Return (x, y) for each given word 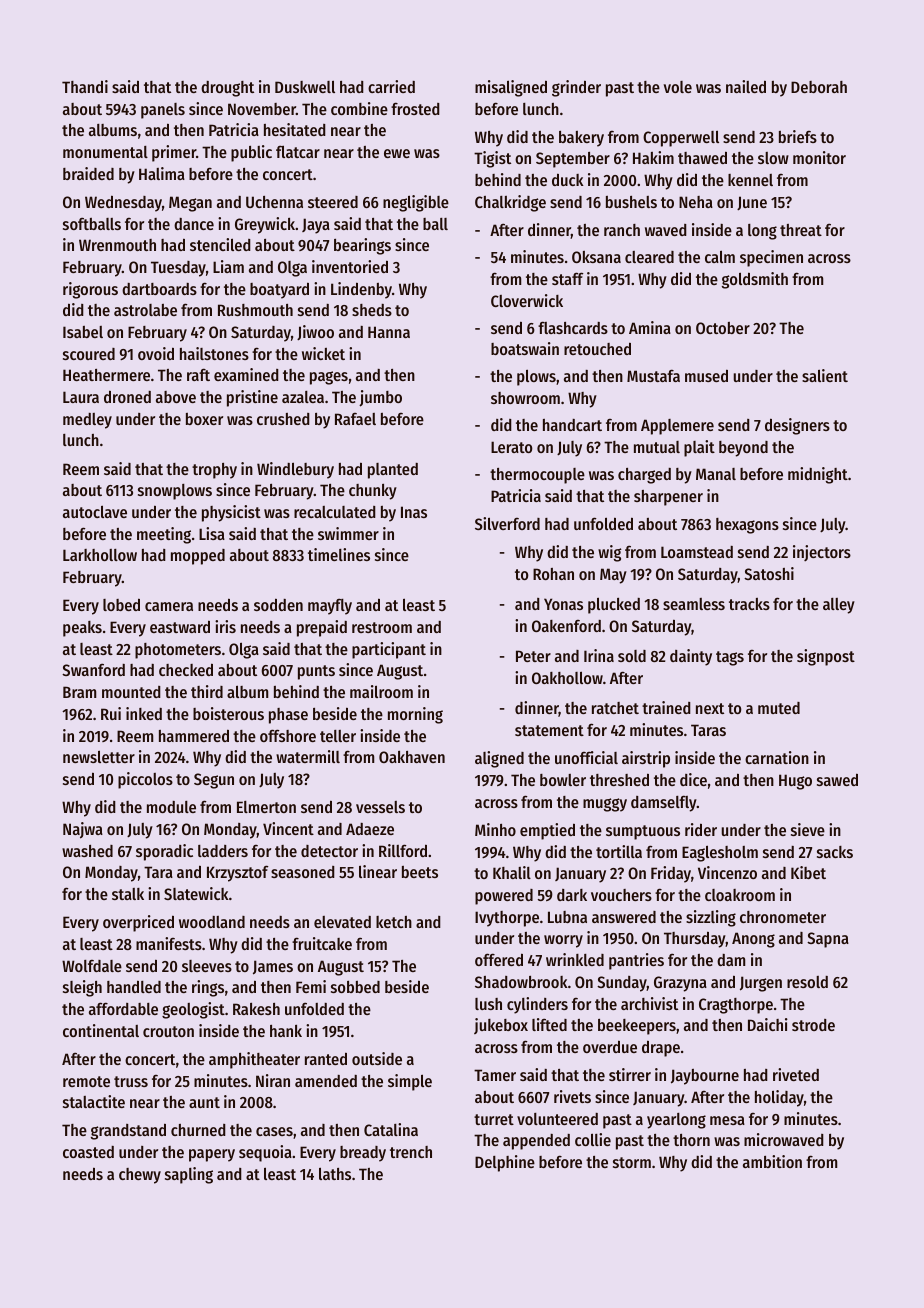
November (262, 109)
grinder (576, 88)
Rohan (553, 574)
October (723, 328)
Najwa (83, 830)
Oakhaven (412, 757)
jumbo (380, 398)
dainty (691, 657)
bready (363, 1154)
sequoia (265, 1153)
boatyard (279, 291)
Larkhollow (100, 555)
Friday (671, 874)
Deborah (819, 87)
